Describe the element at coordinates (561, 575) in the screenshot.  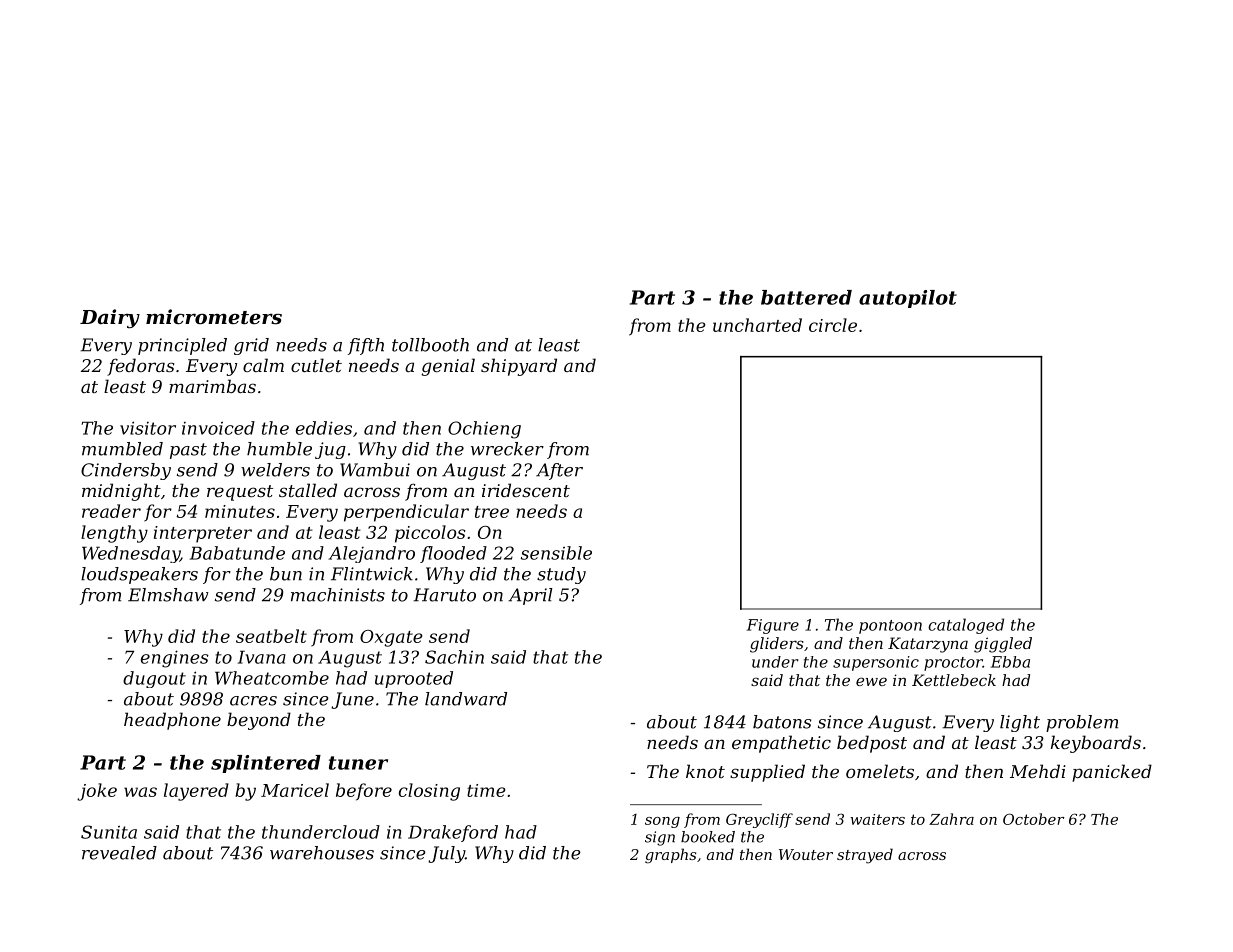
I see `study` at that location.
